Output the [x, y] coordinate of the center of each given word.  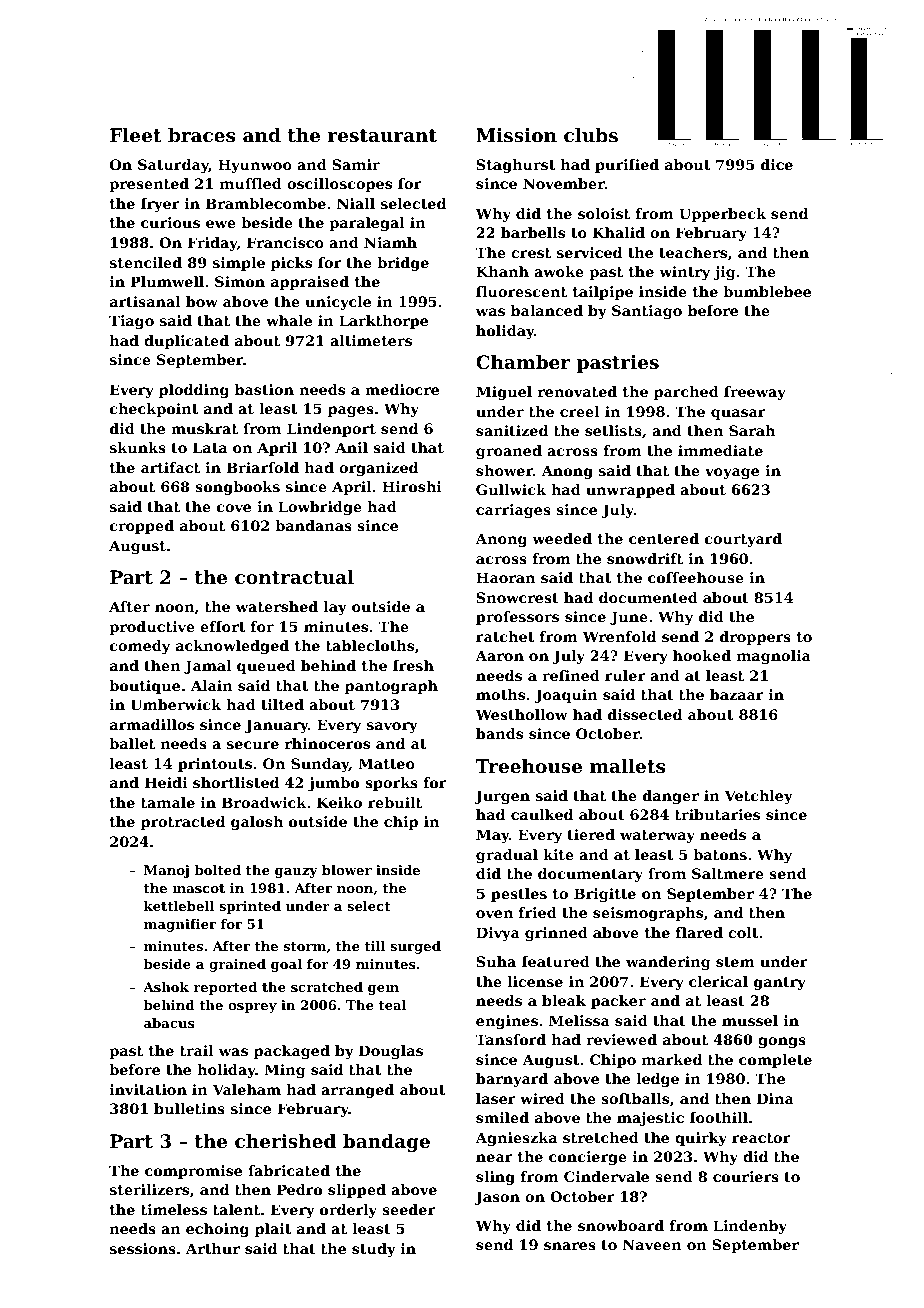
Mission [516, 135]
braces [201, 135]
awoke [559, 271]
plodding [194, 391]
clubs [591, 135]
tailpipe [603, 293]
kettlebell [179, 906]
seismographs [648, 914]
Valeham [247, 1089]
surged [415, 947]
